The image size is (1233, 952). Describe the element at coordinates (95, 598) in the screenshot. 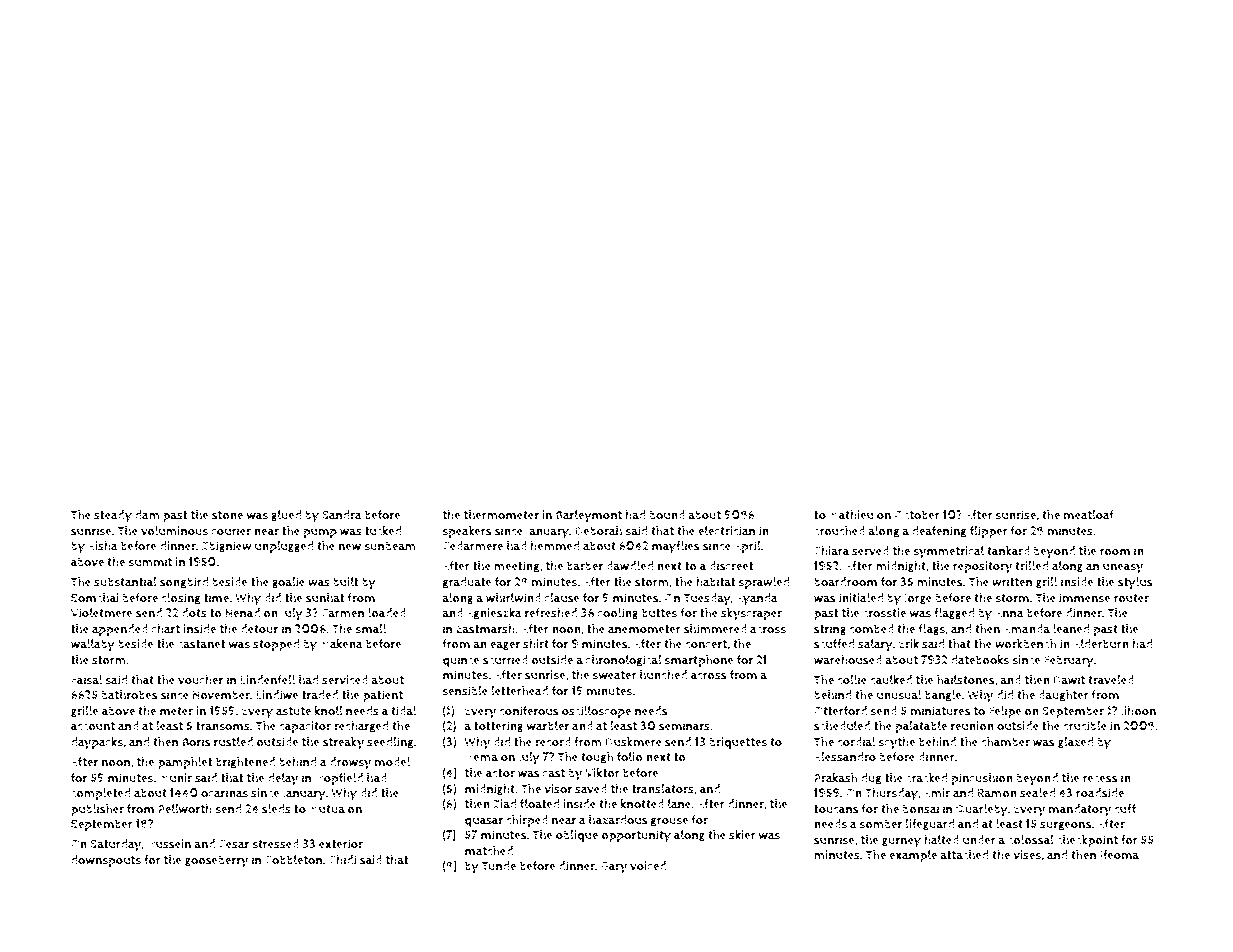

I see `Somchai` at that location.
